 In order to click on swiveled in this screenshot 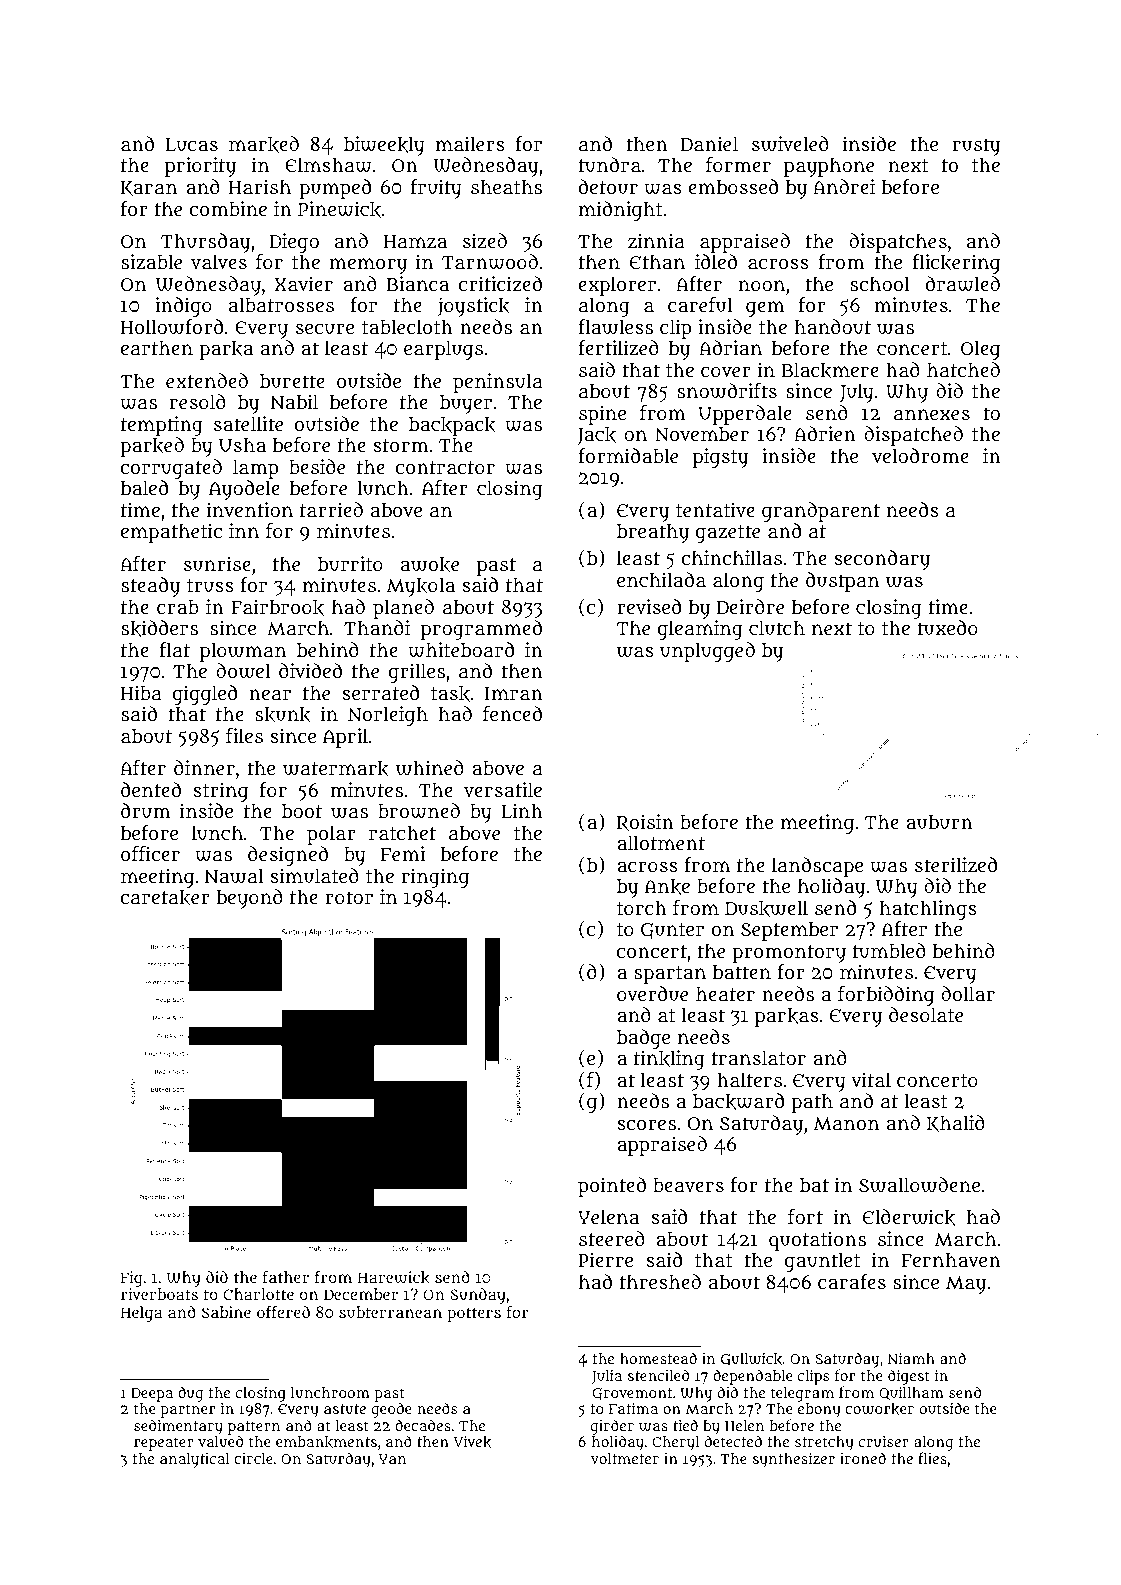, I will do `click(790, 144)`.
